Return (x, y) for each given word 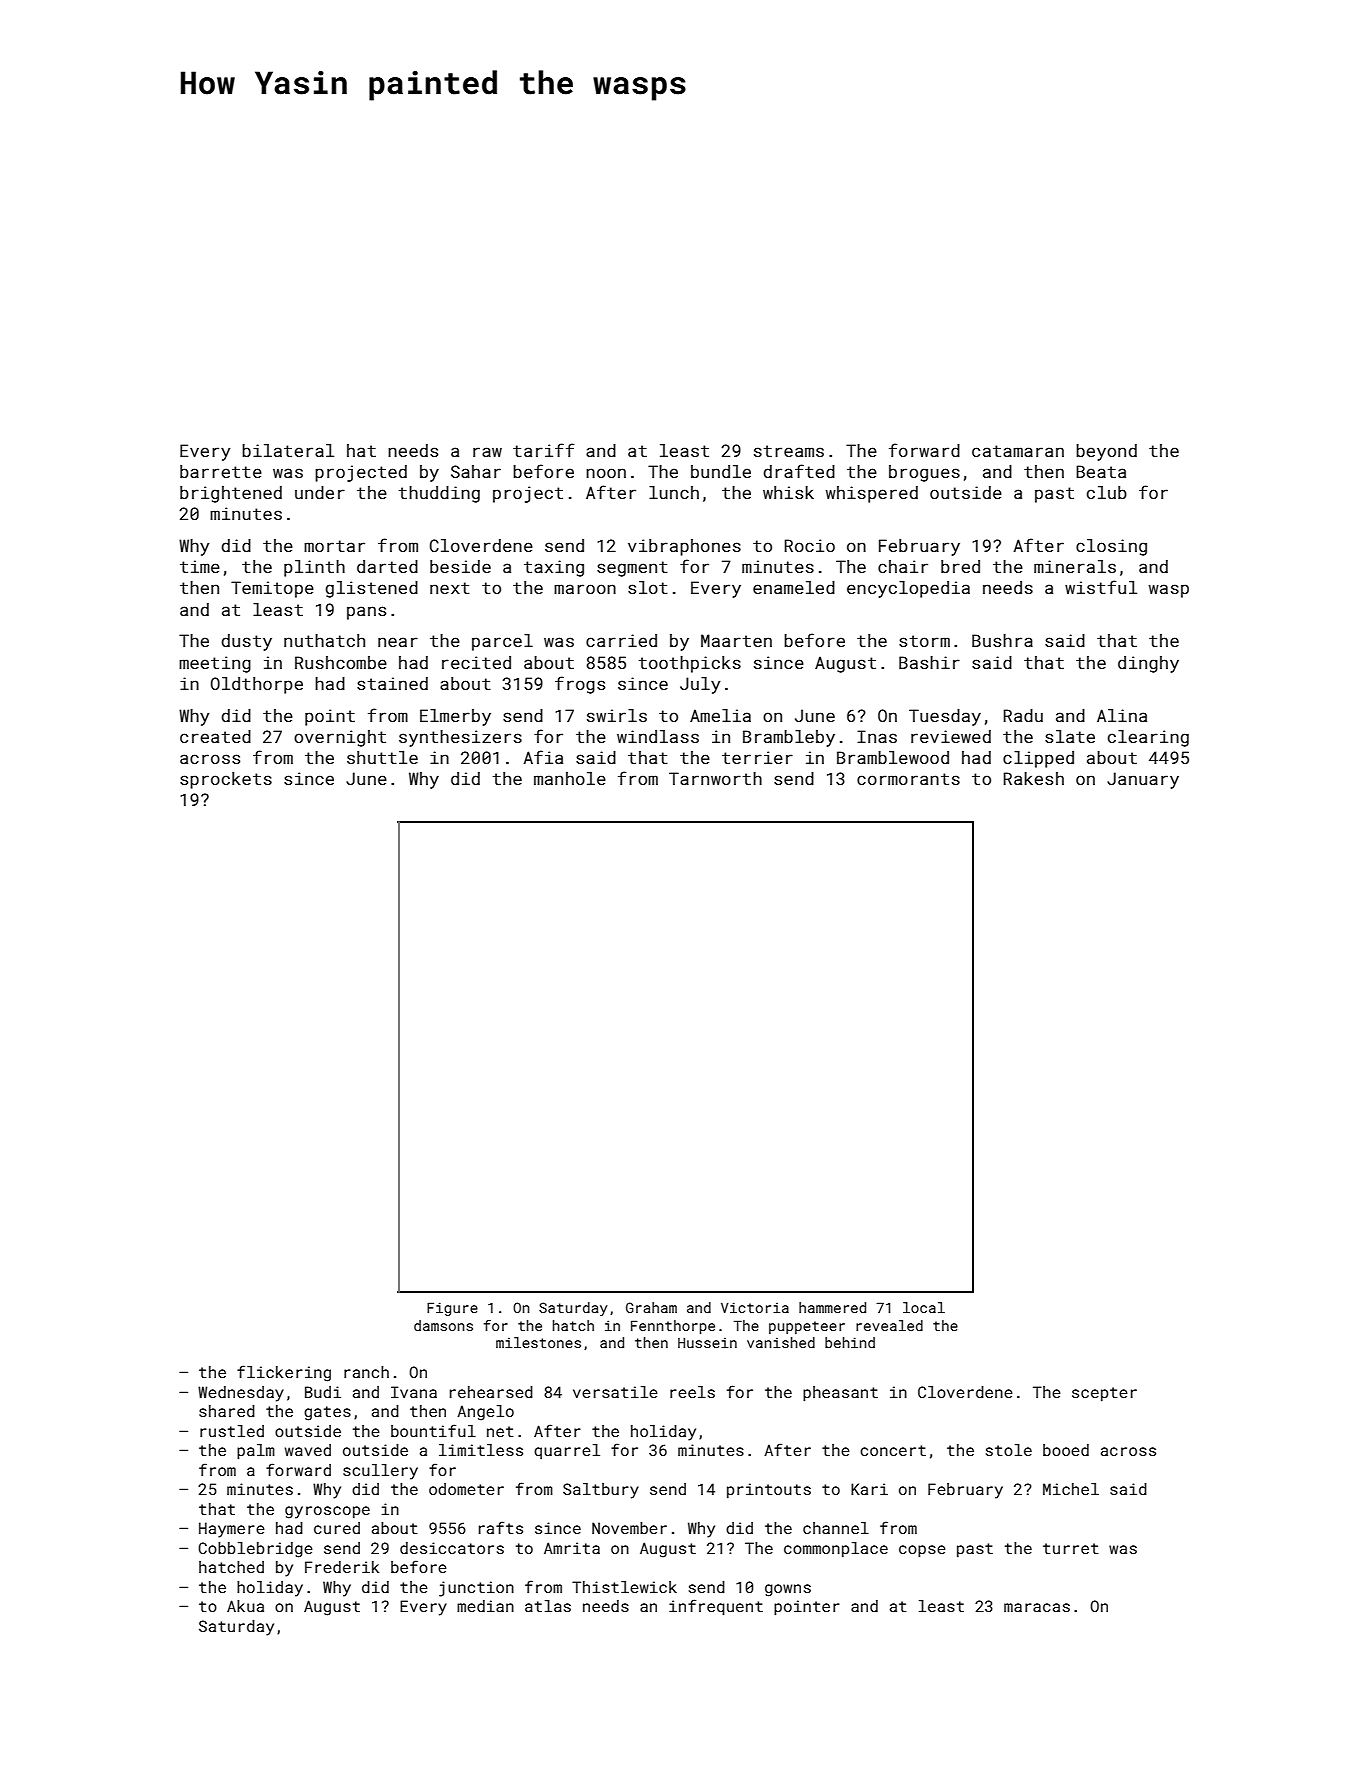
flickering (284, 1373)
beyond (1106, 452)
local (924, 1307)
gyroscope (327, 1512)
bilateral (288, 450)
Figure (452, 1309)
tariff (544, 450)
